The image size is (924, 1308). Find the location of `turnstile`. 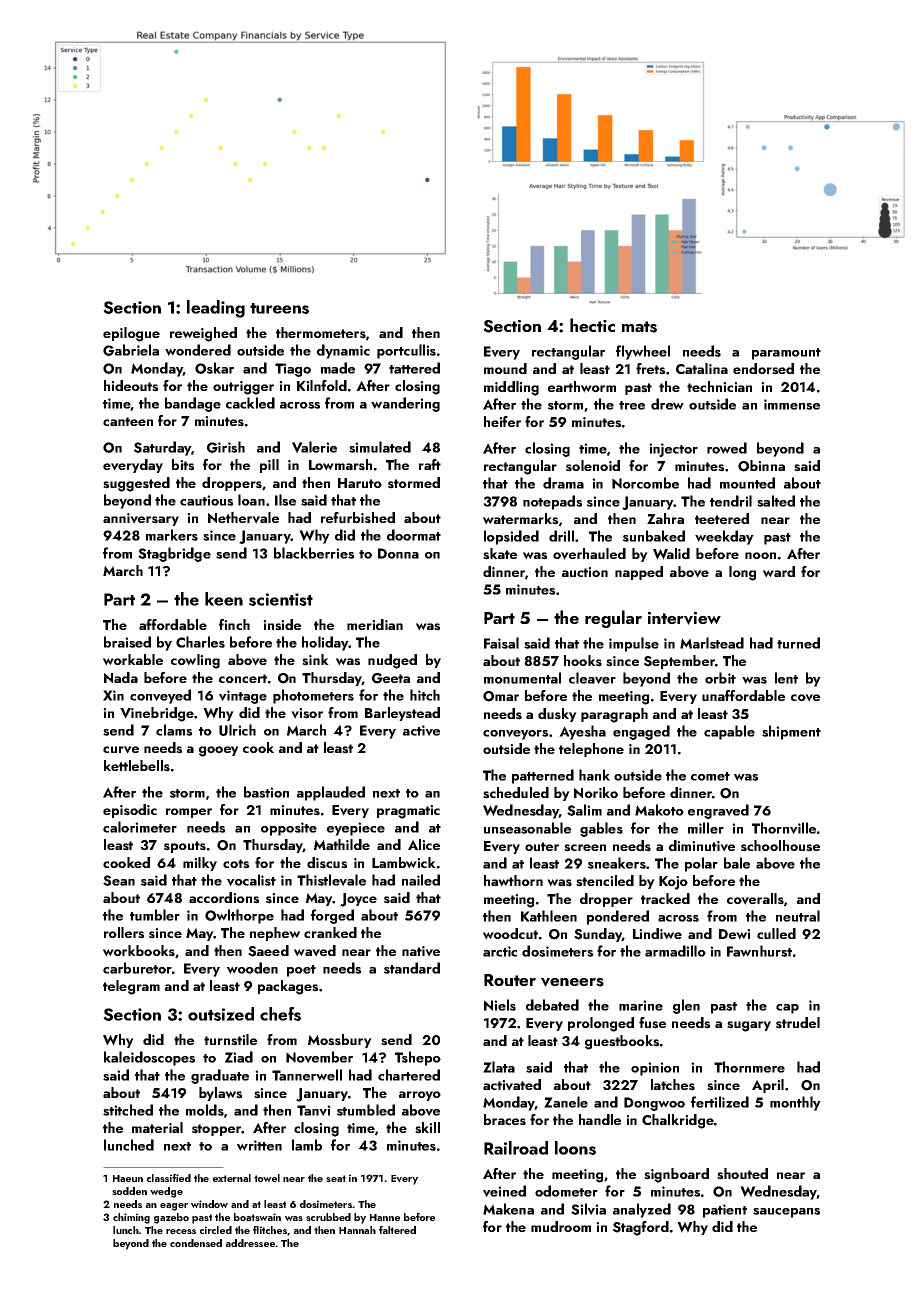

turnstile is located at coordinates (230, 1040).
